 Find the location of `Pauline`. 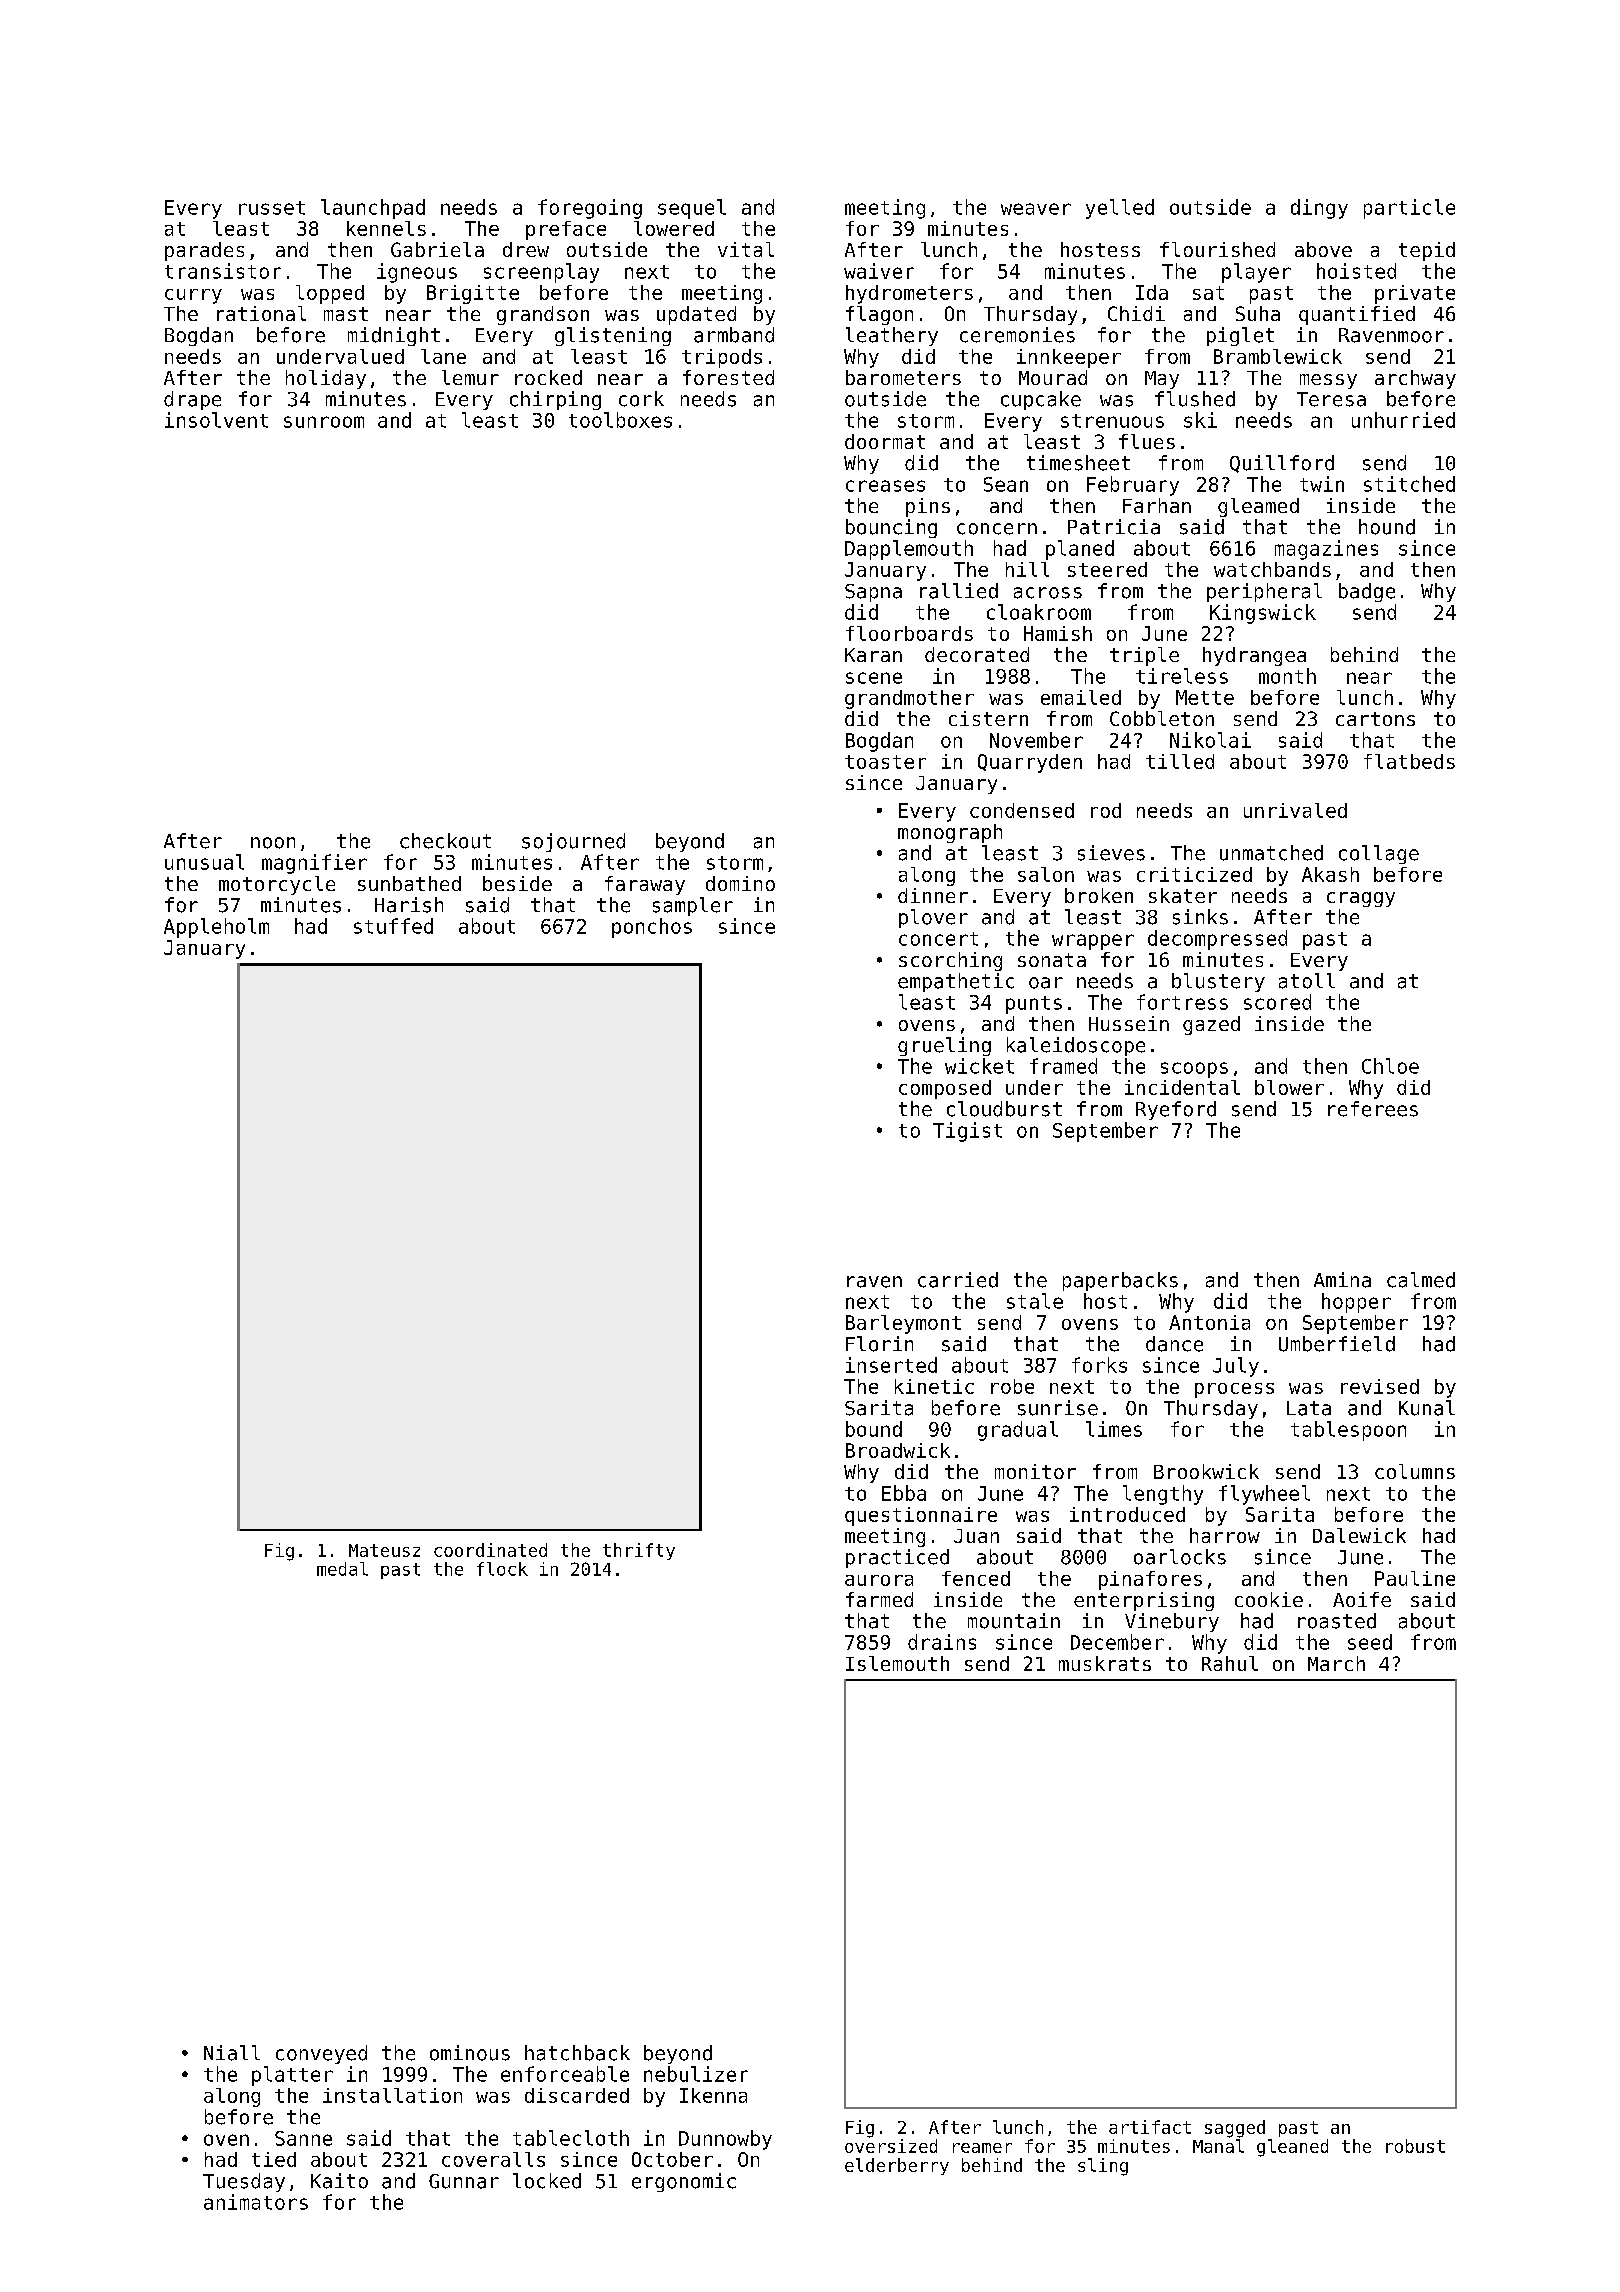

Pauline is located at coordinates (1415, 1578).
